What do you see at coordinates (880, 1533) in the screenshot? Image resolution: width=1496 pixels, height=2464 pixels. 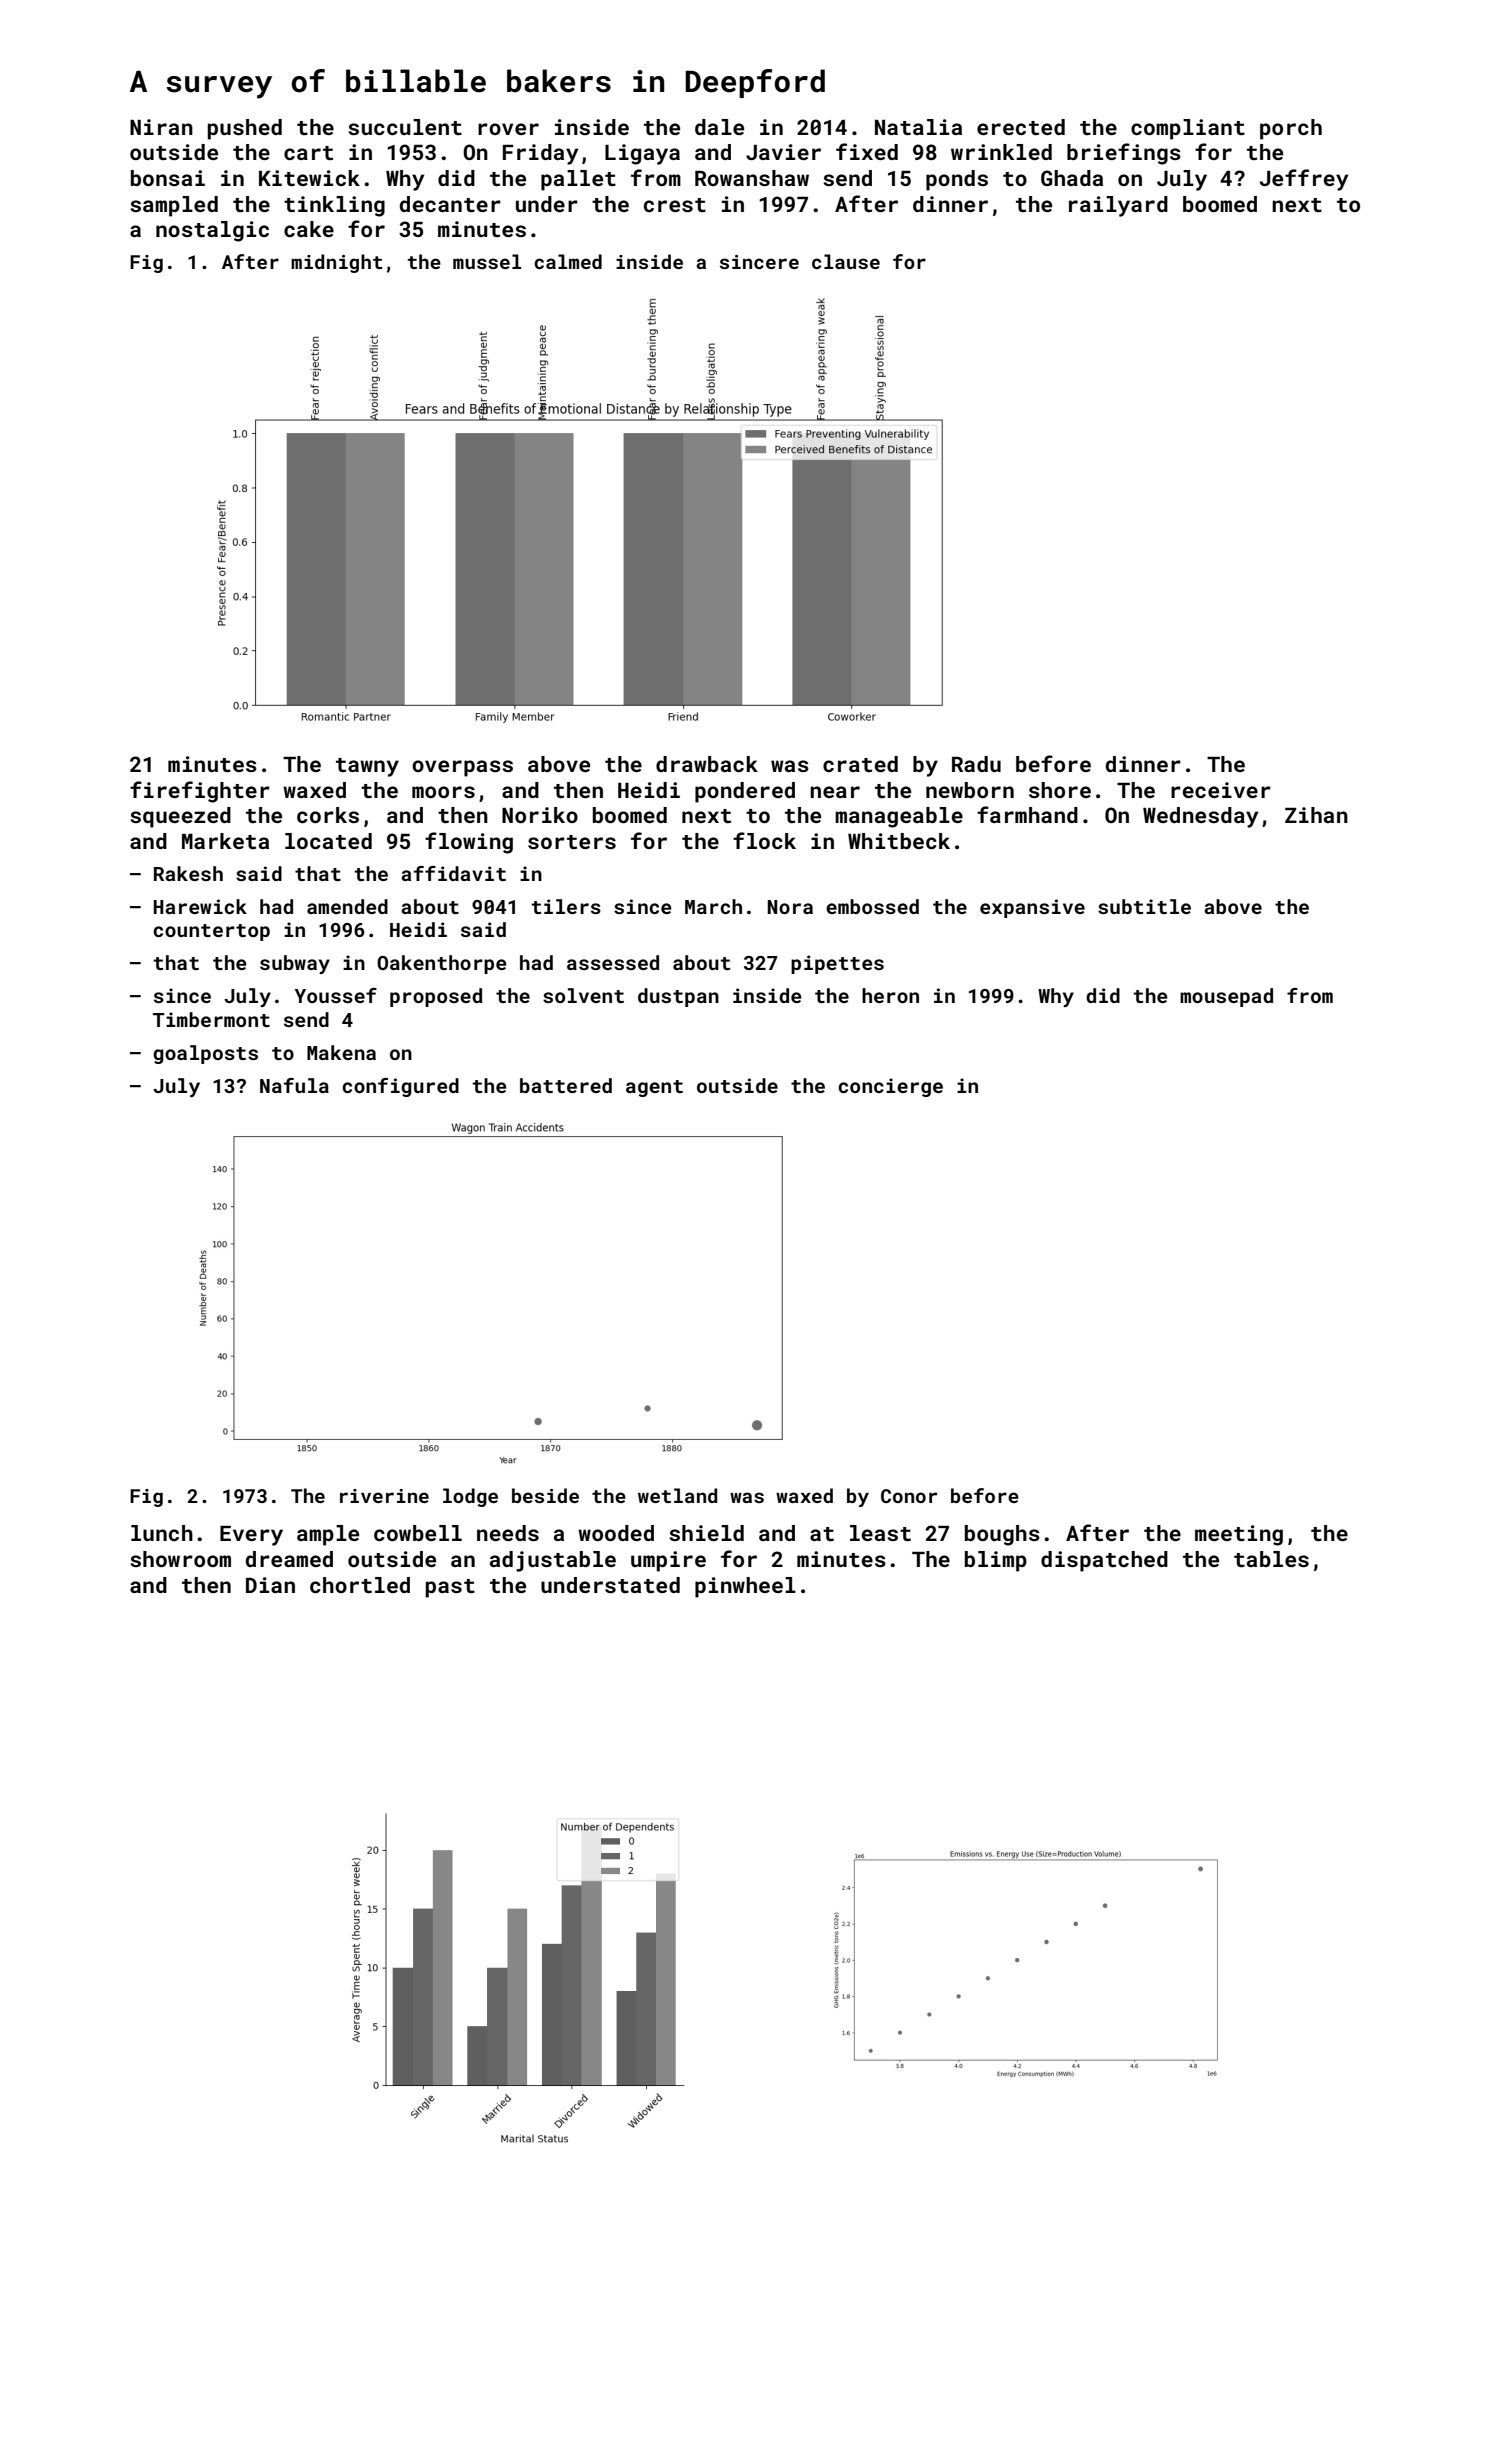 I see `least` at bounding box center [880, 1533].
